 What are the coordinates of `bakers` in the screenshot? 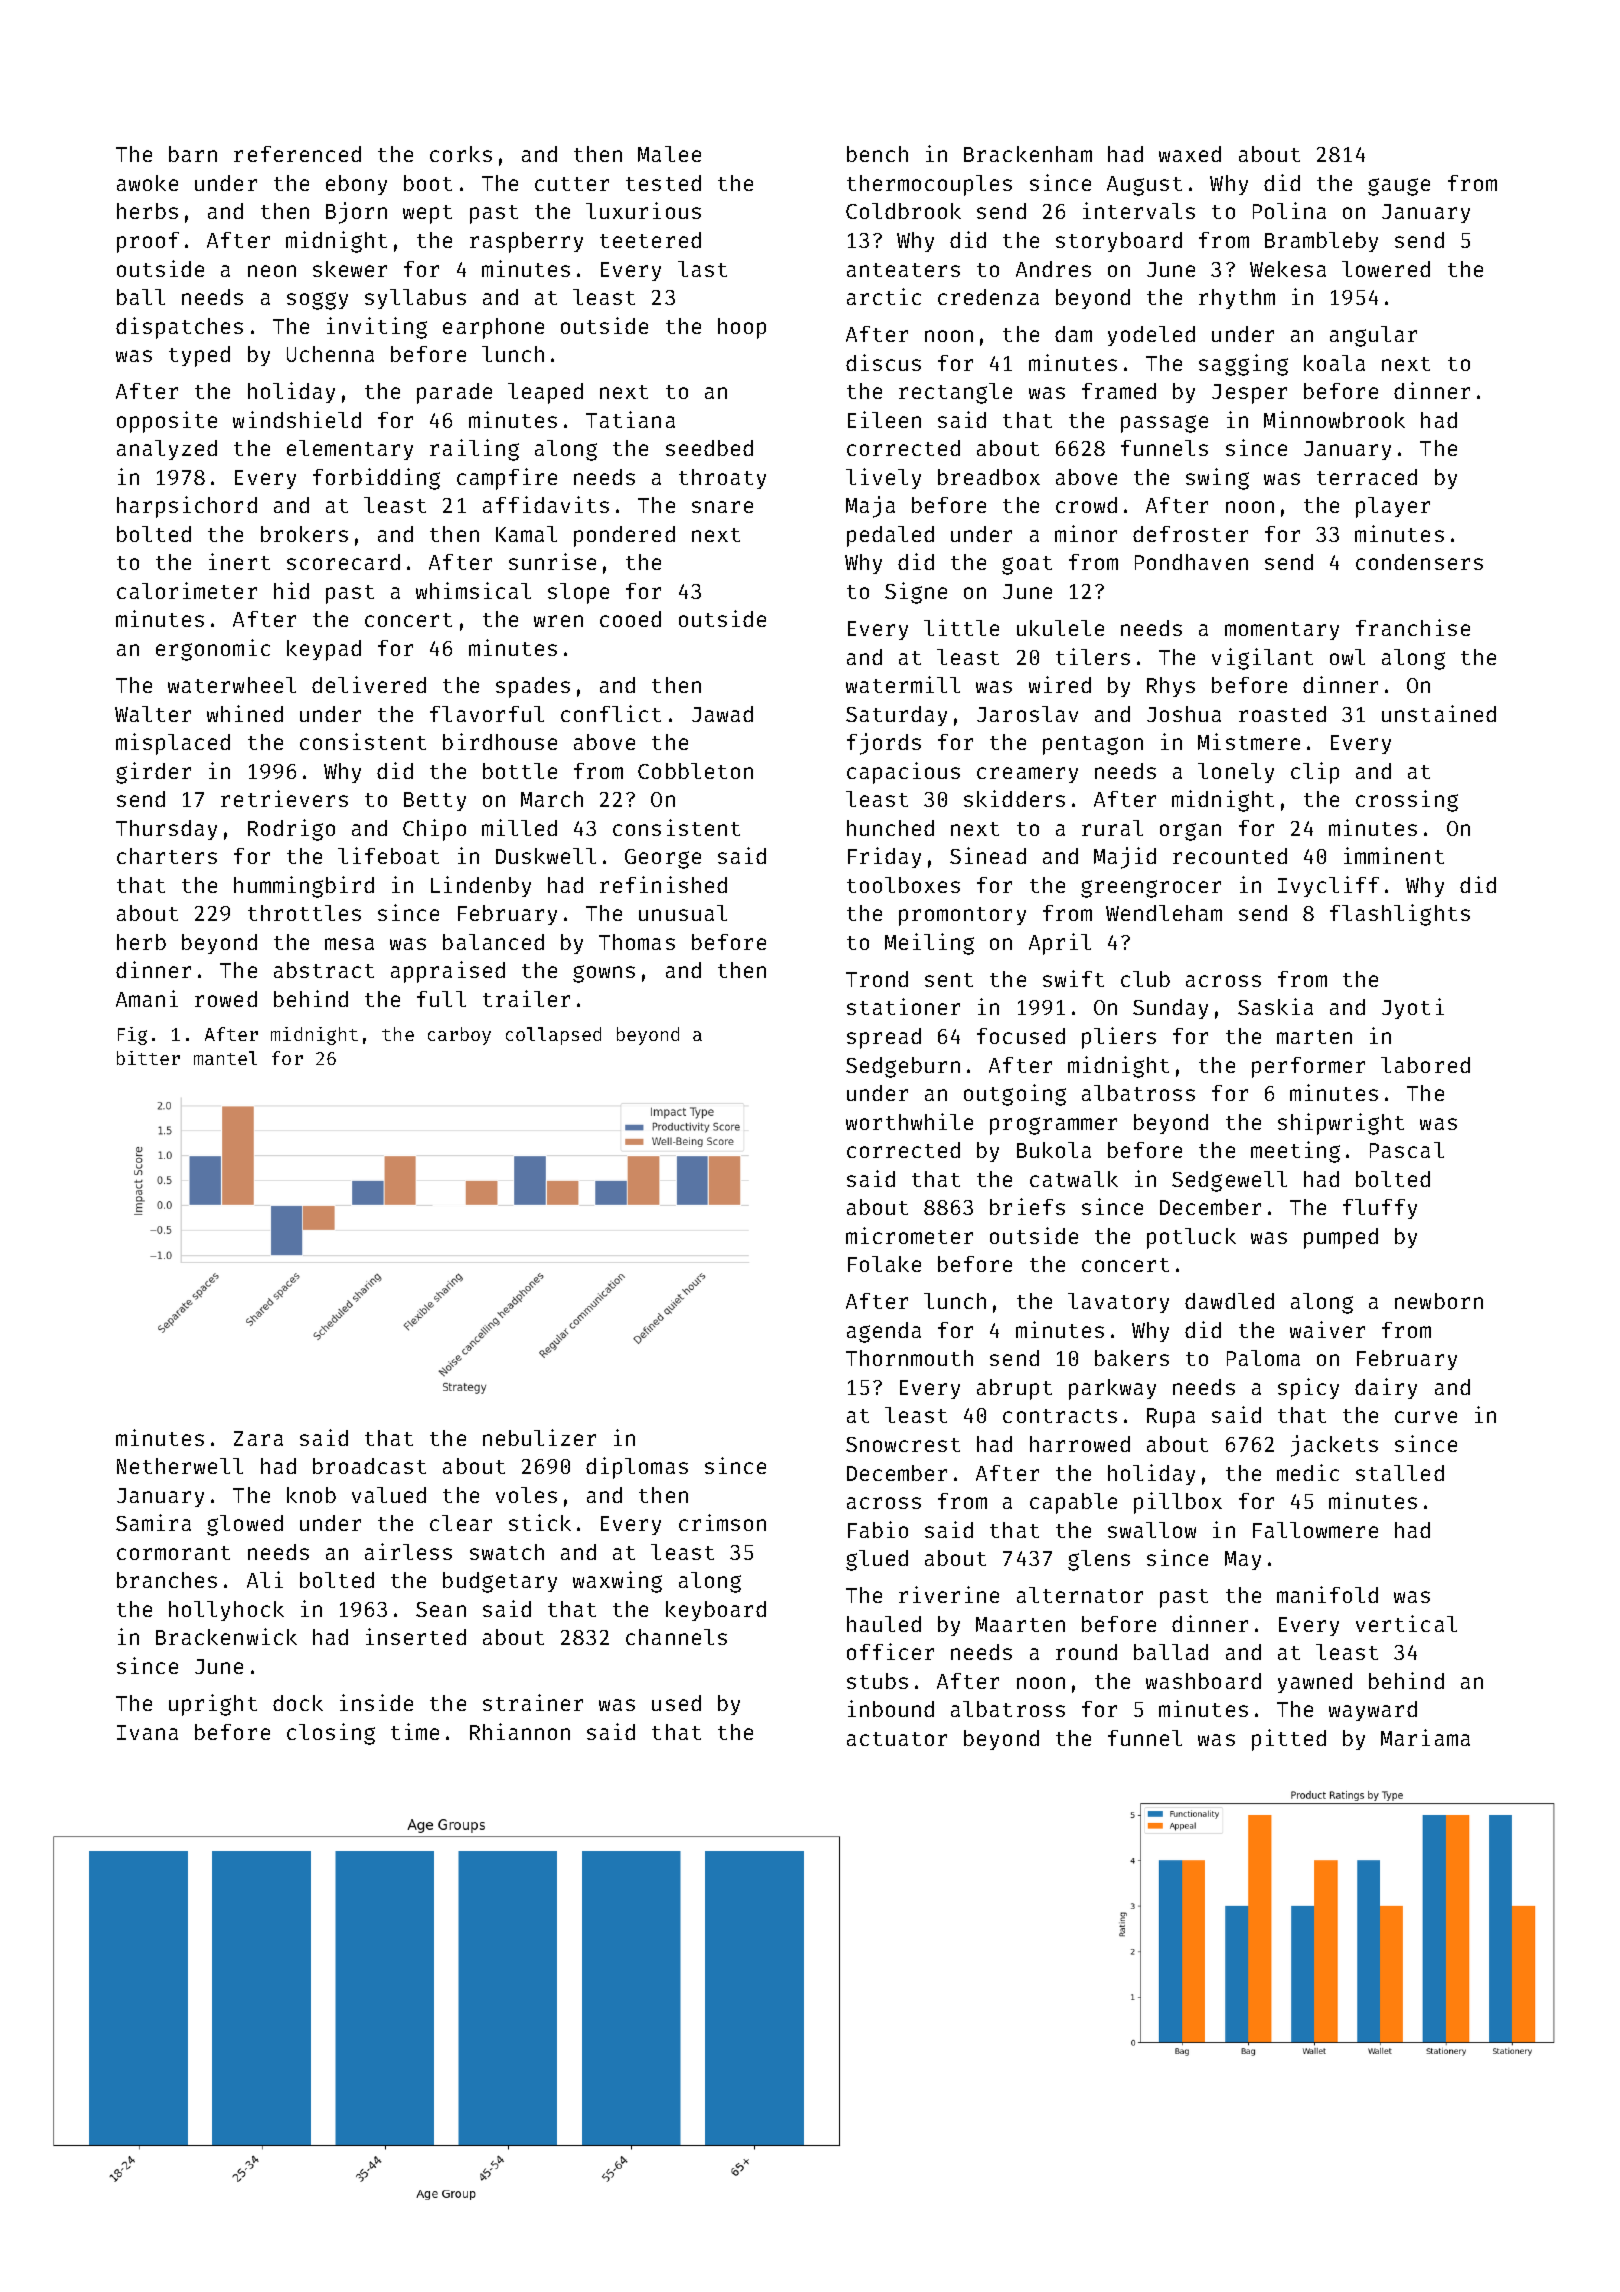 It's located at (1132, 1358).
